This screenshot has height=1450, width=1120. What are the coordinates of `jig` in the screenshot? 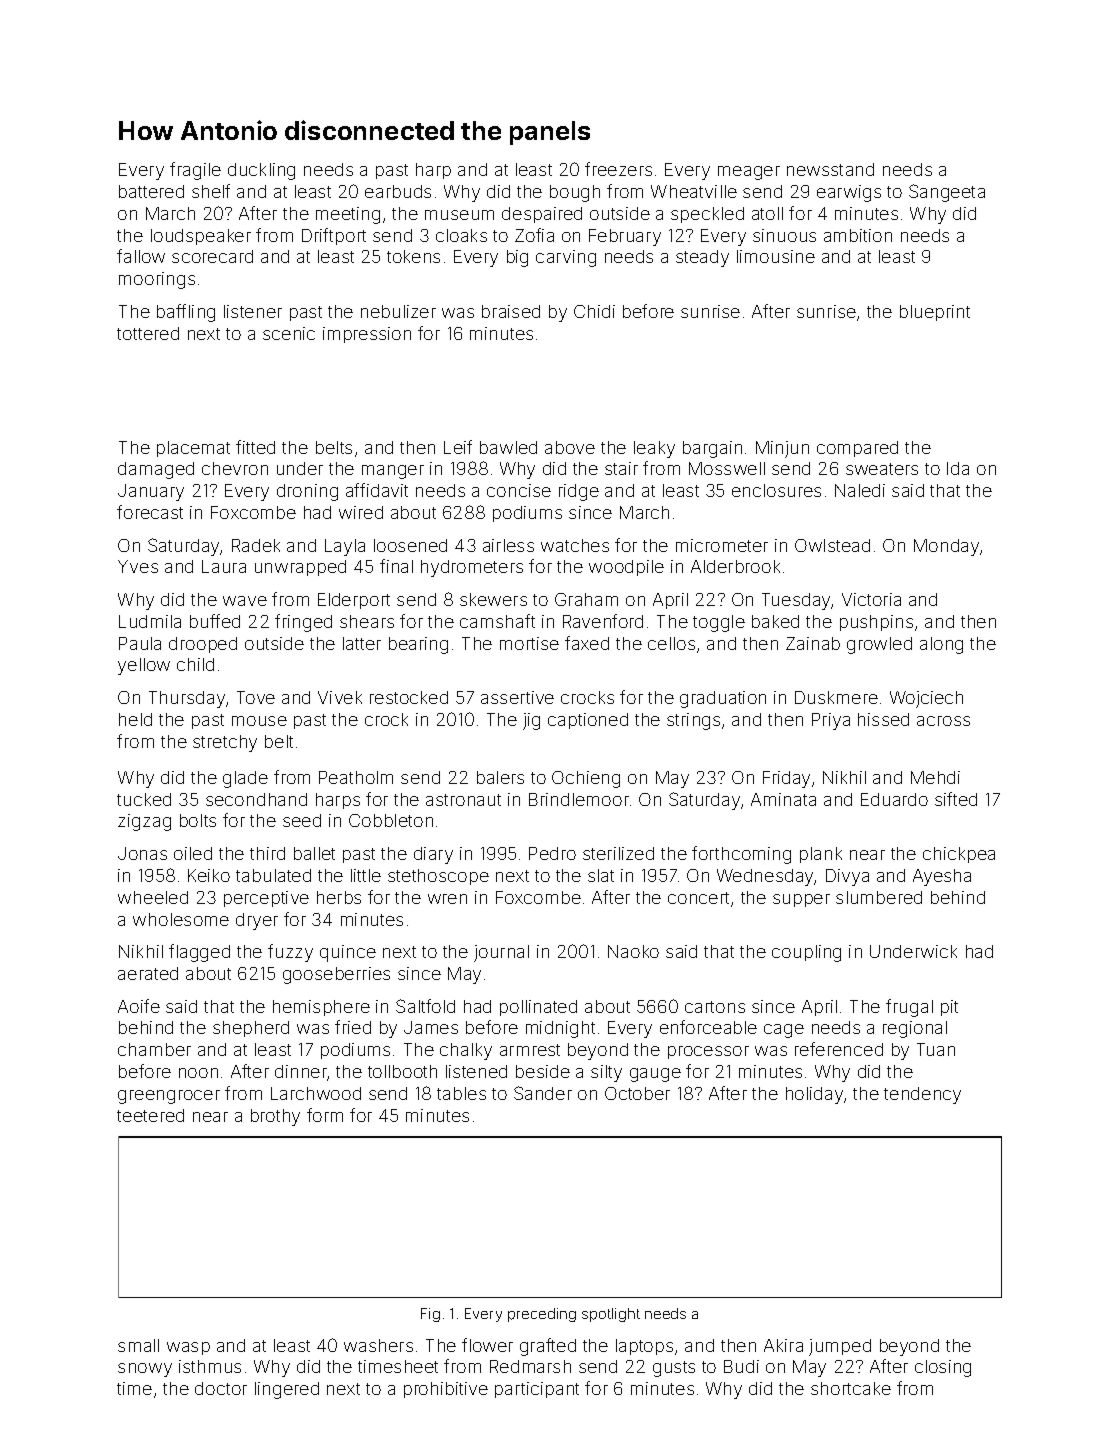 It's located at (531, 721).
